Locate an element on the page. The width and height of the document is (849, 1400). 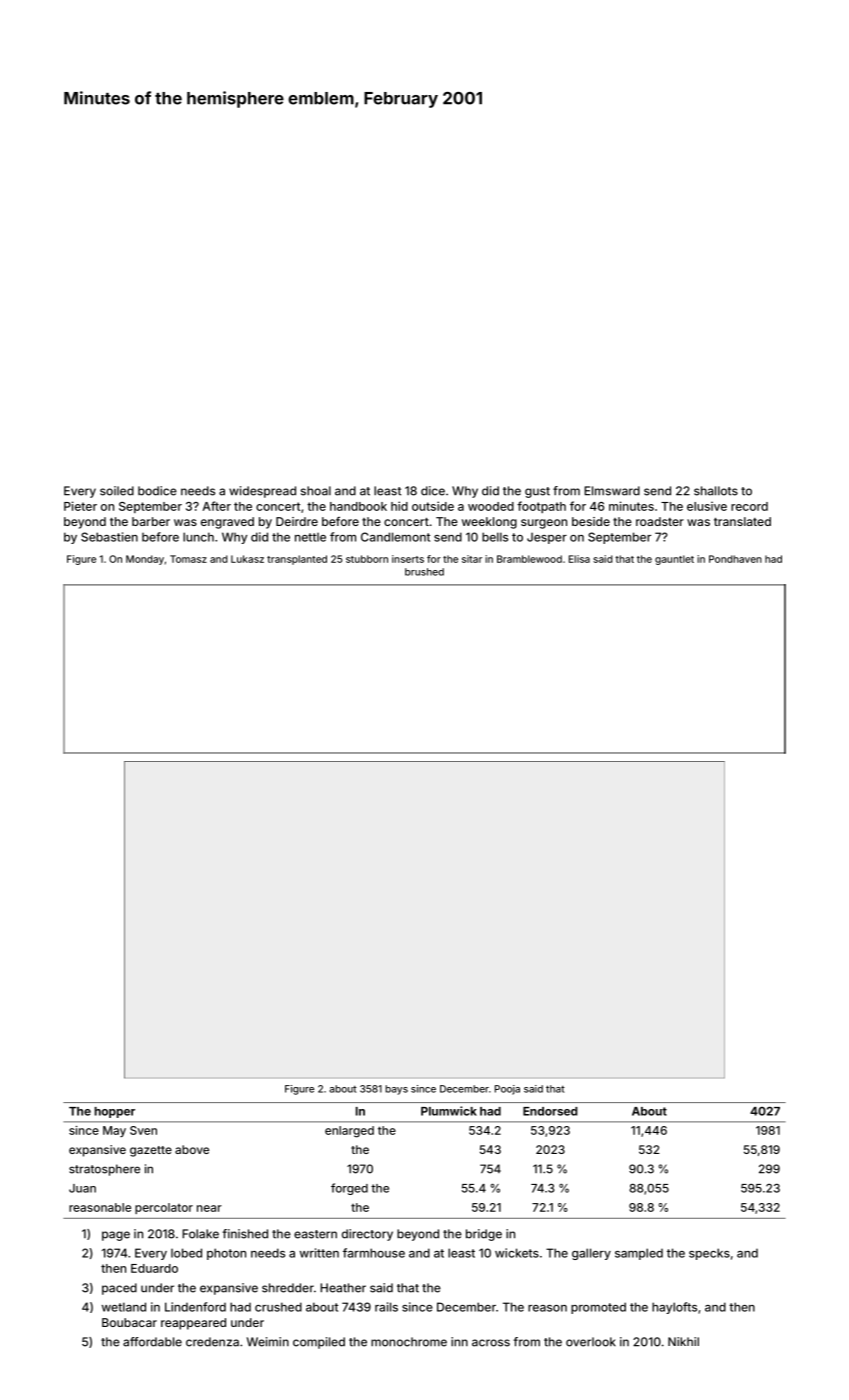
affordable is located at coordinates (152, 1342).
